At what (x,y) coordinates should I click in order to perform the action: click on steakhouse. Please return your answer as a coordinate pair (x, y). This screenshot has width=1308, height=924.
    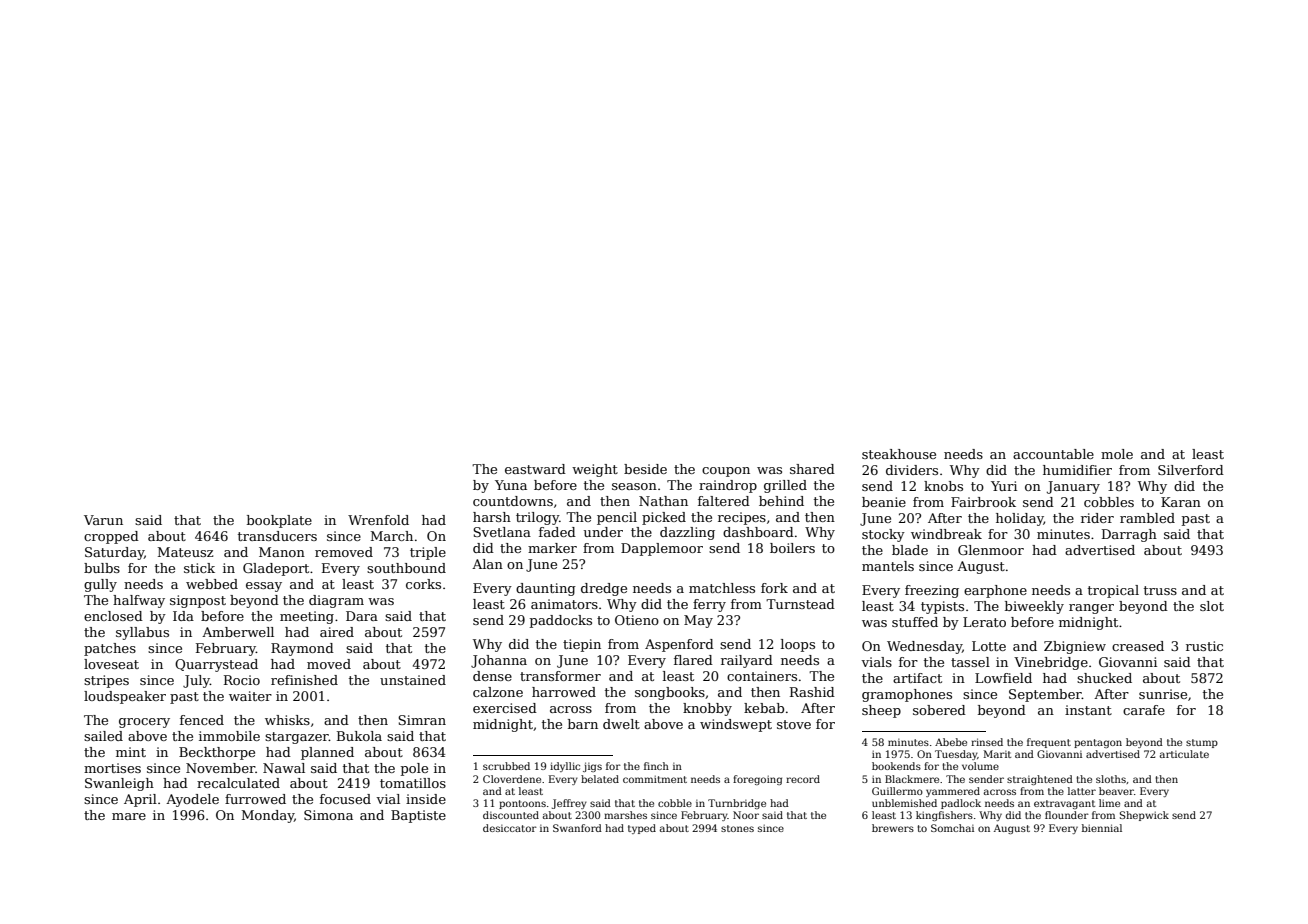
    Looking at the image, I should click on (899, 454).
